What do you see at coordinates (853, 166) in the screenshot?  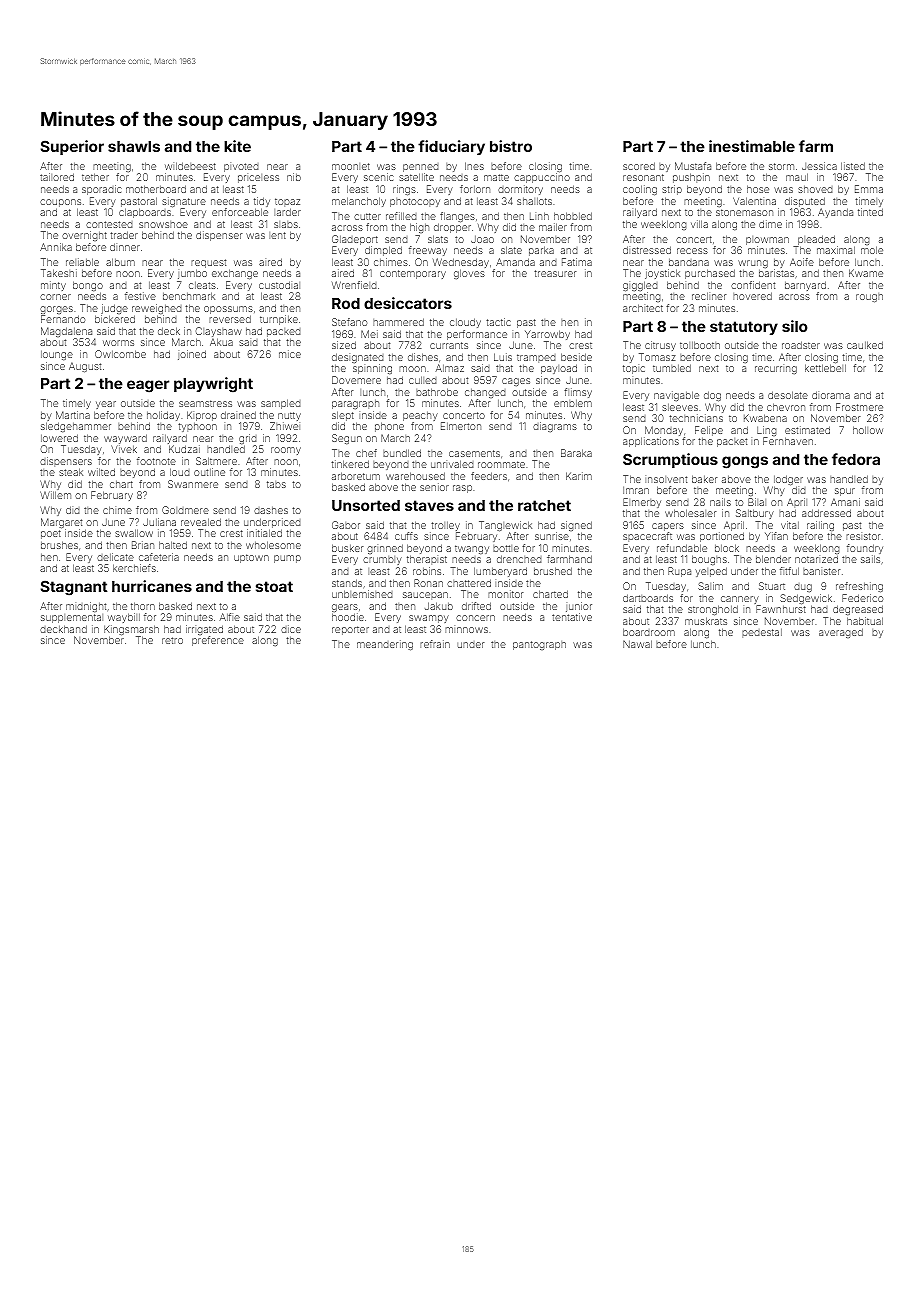 I see `listed` at bounding box center [853, 166].
